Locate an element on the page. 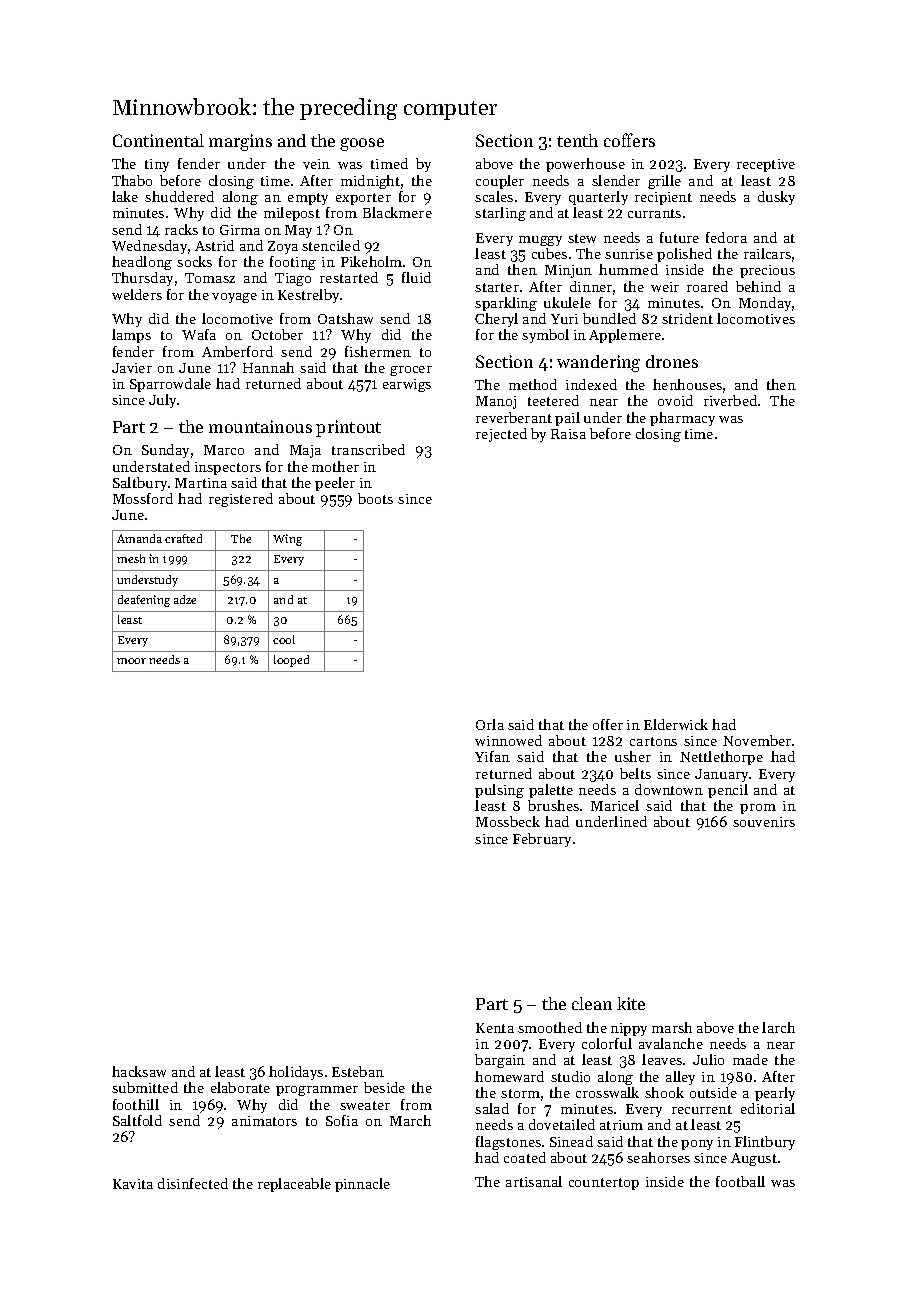 The image size is (908, 1316). hacksaw is located at coordinates (139, 1071).
